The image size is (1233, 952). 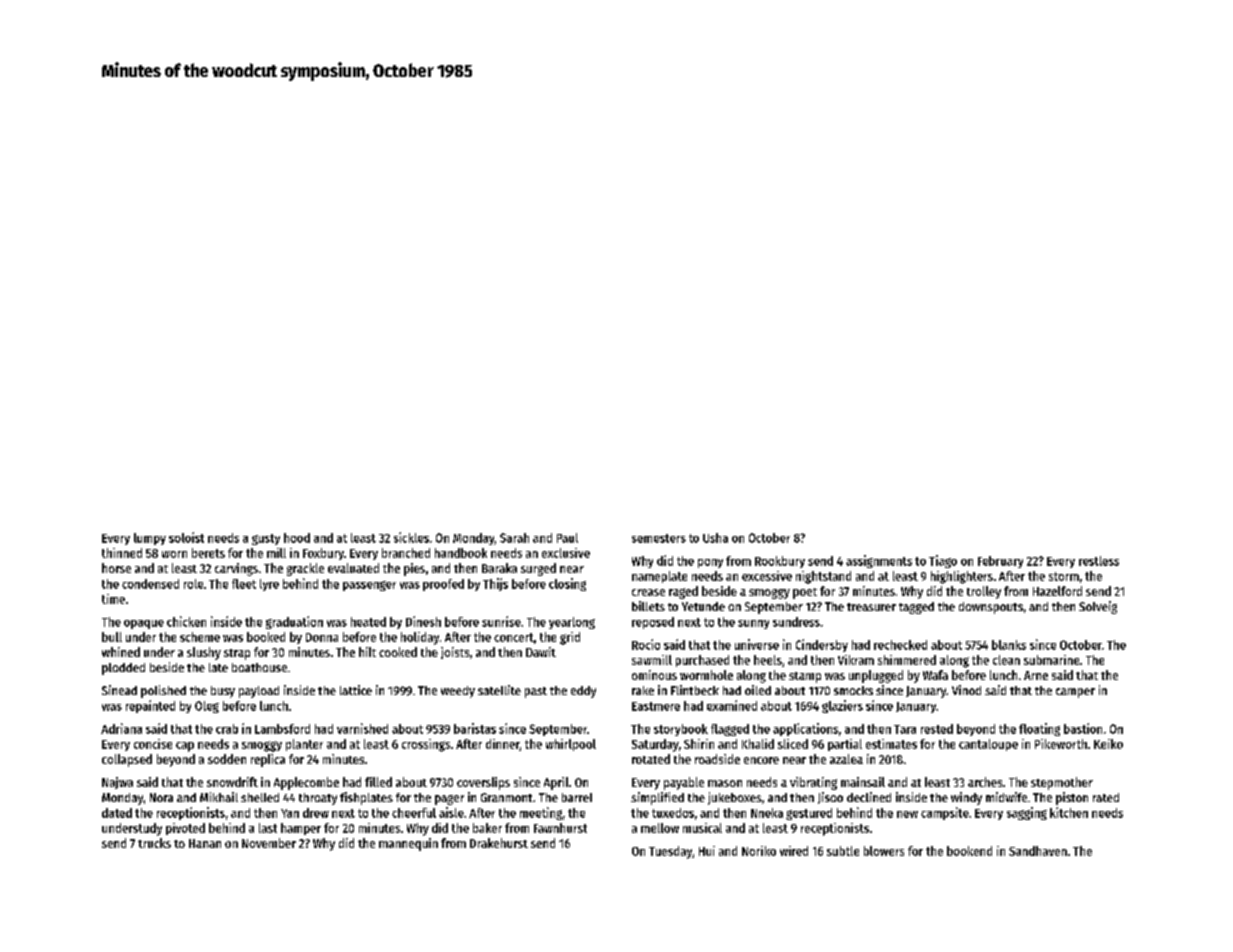 I want to click on Sandhaven, so click(x=1038, y=851).
